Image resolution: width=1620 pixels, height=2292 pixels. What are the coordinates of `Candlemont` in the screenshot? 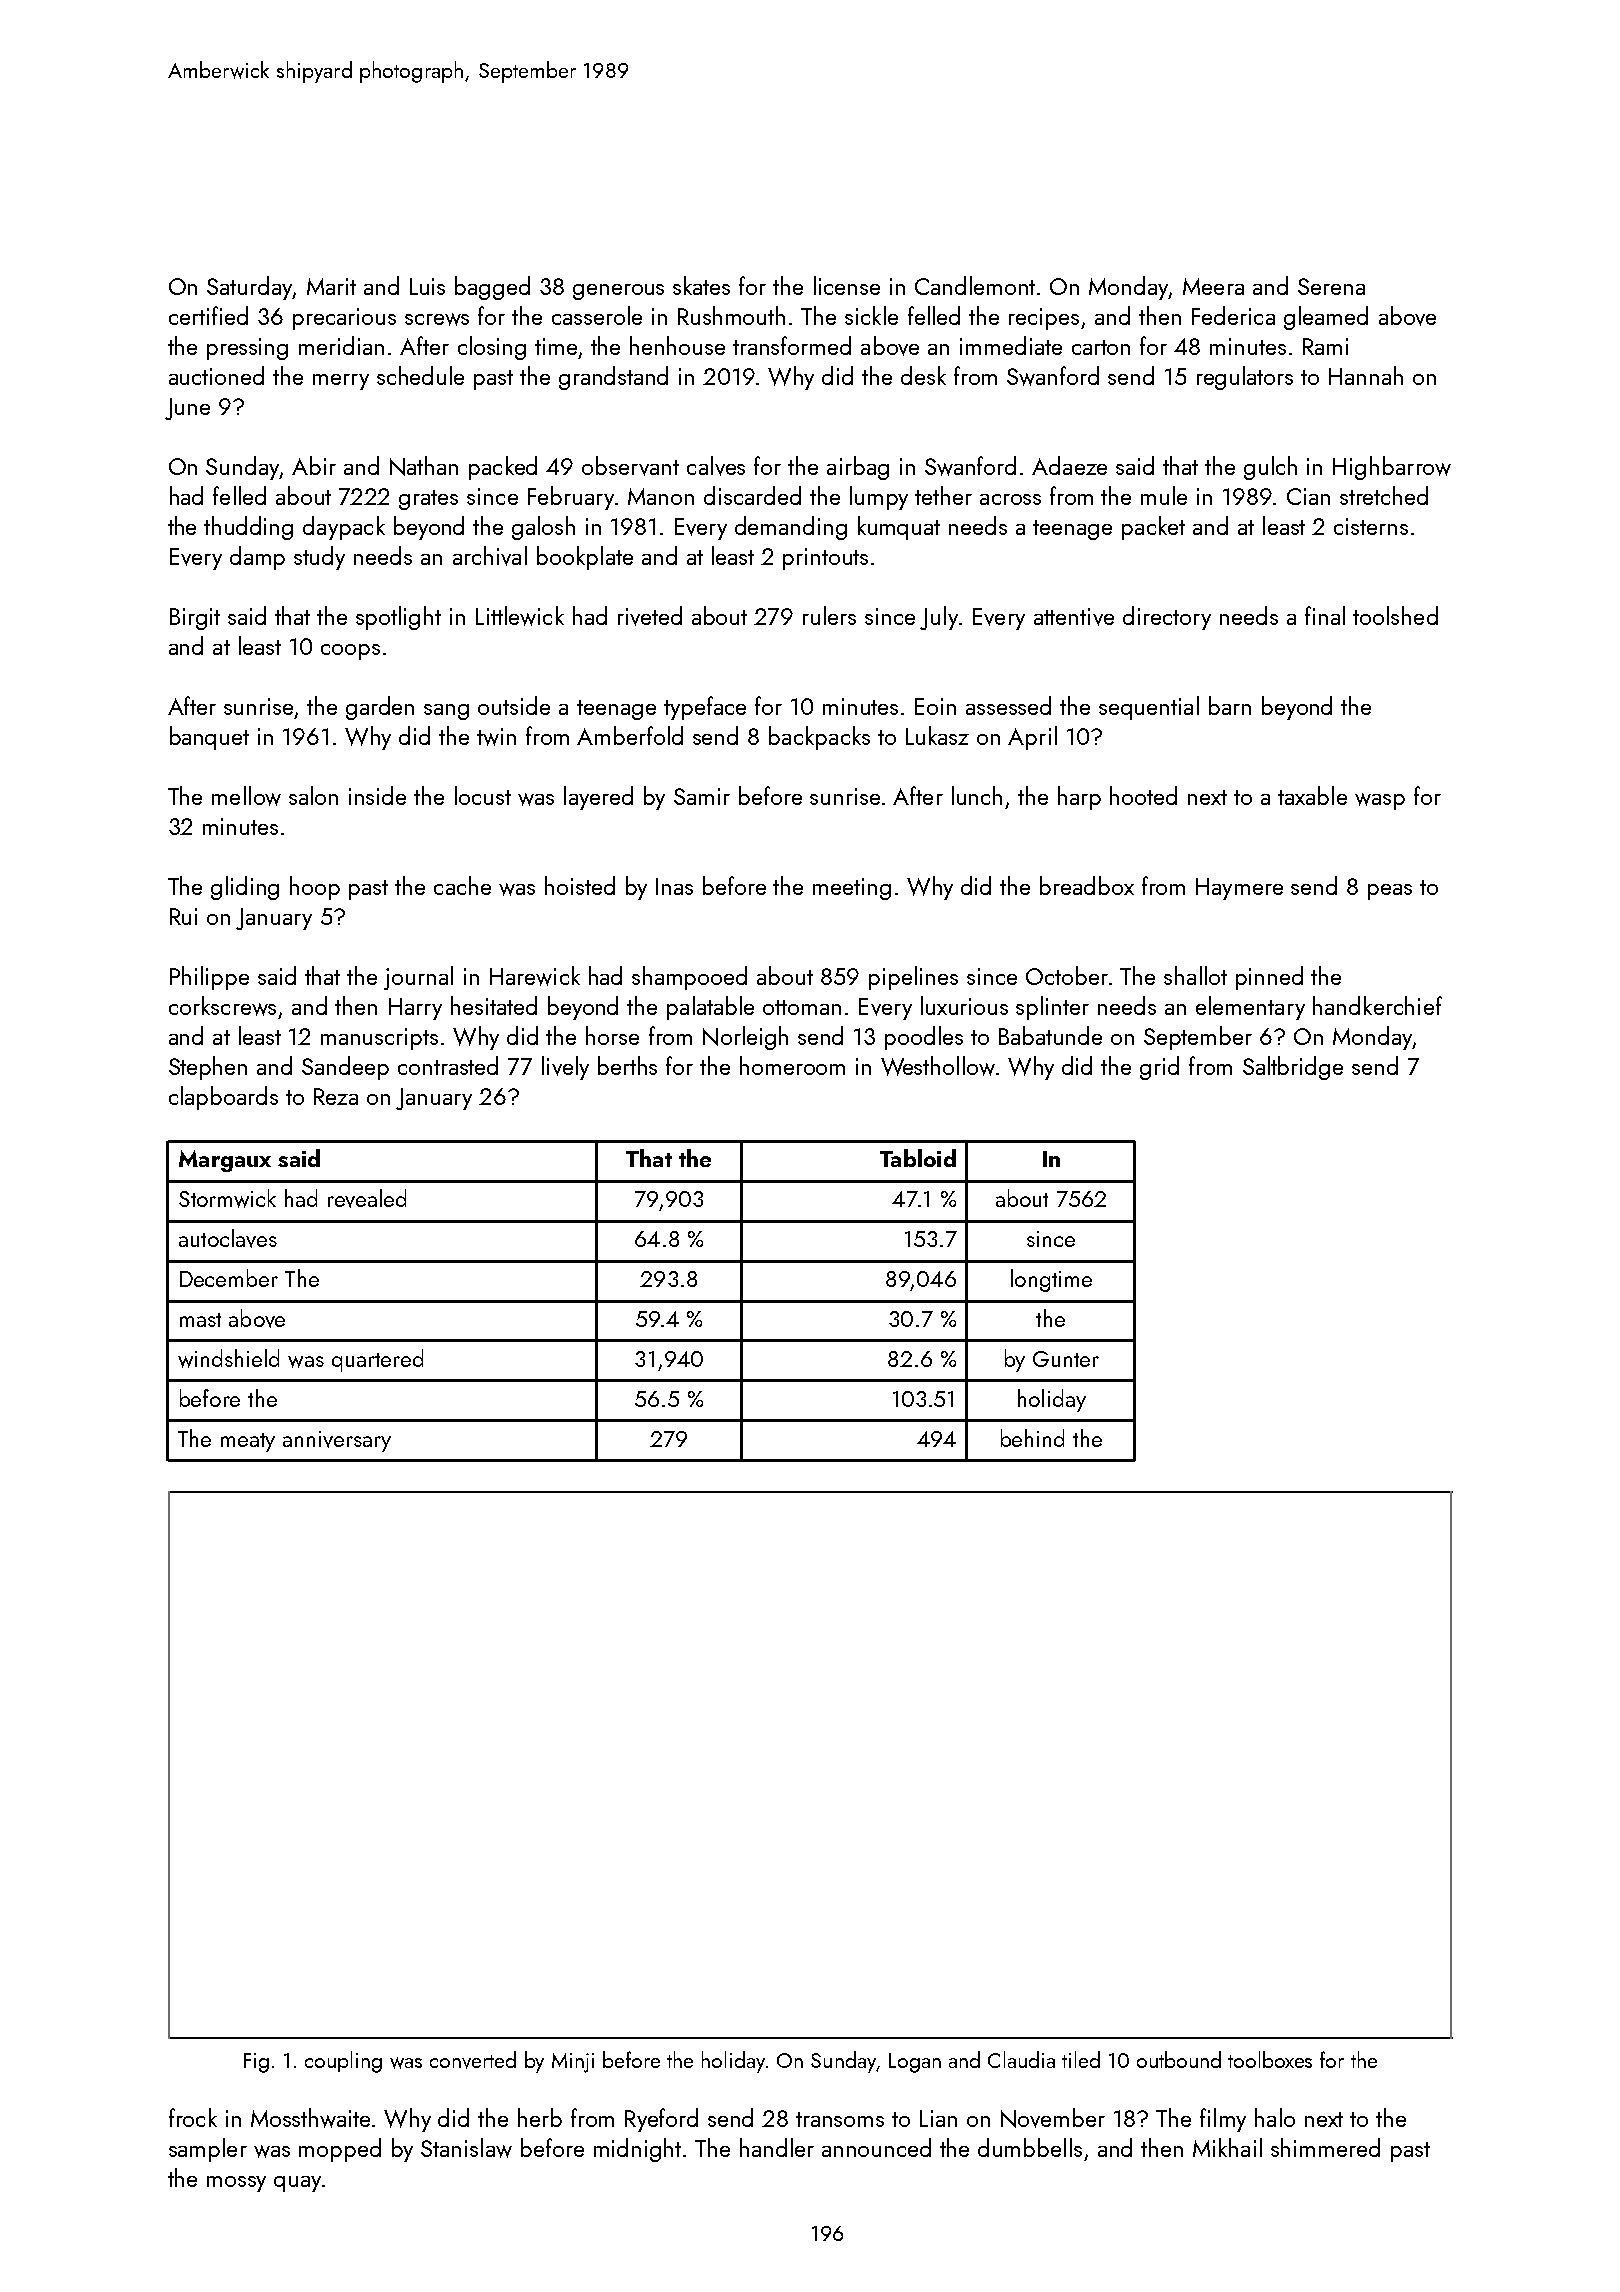 It's located at (975, 285).
